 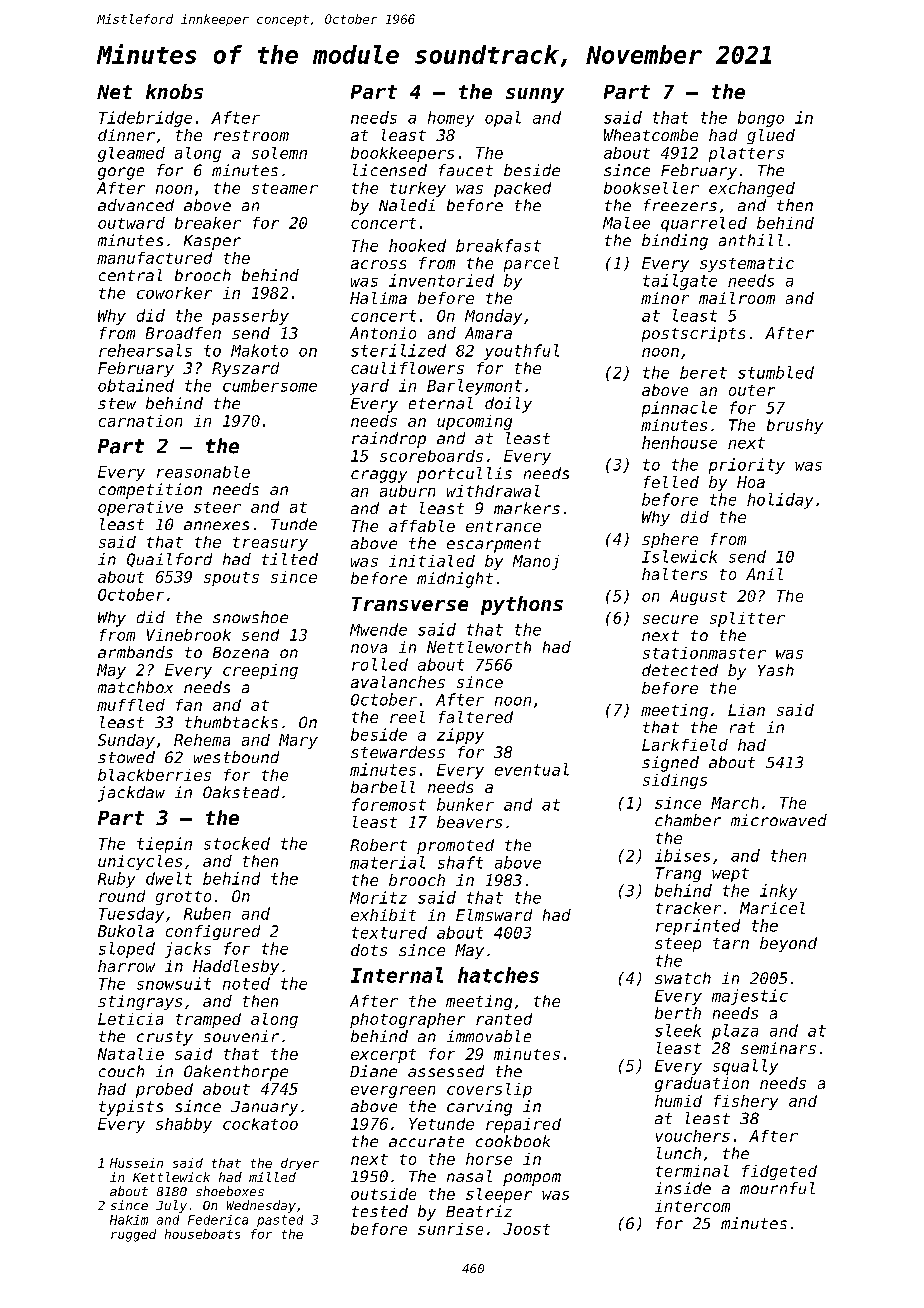 I want to click on bongo, so click(x=761, y=119).
